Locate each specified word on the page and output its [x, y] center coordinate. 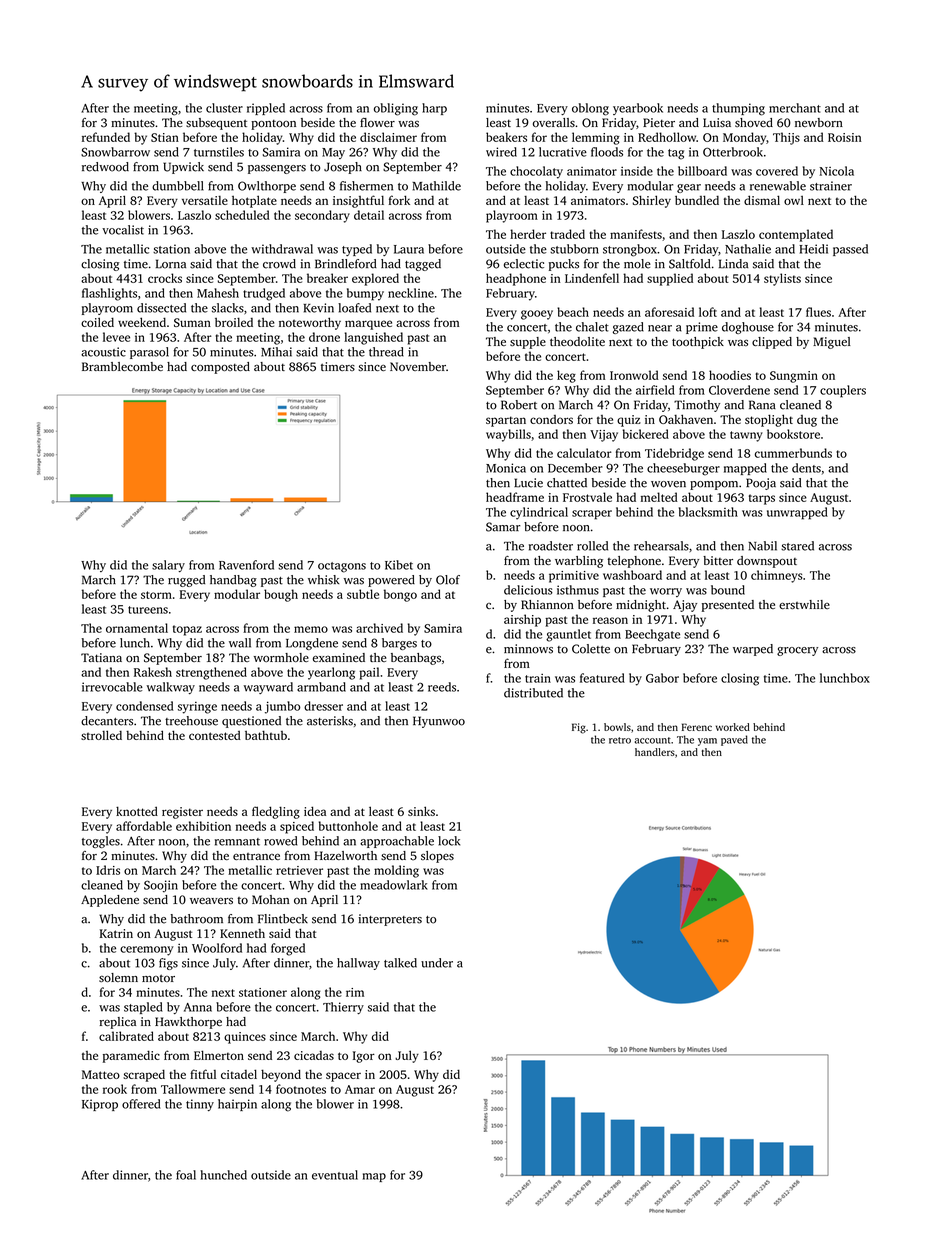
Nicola [836, 171]
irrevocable [112, 687]
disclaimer [388, 137]
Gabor [662, 678]
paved [734, 740]
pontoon [273, 125]
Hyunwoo [439, 722]
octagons [342, 567]
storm [156, 595]
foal [186, 1175]
